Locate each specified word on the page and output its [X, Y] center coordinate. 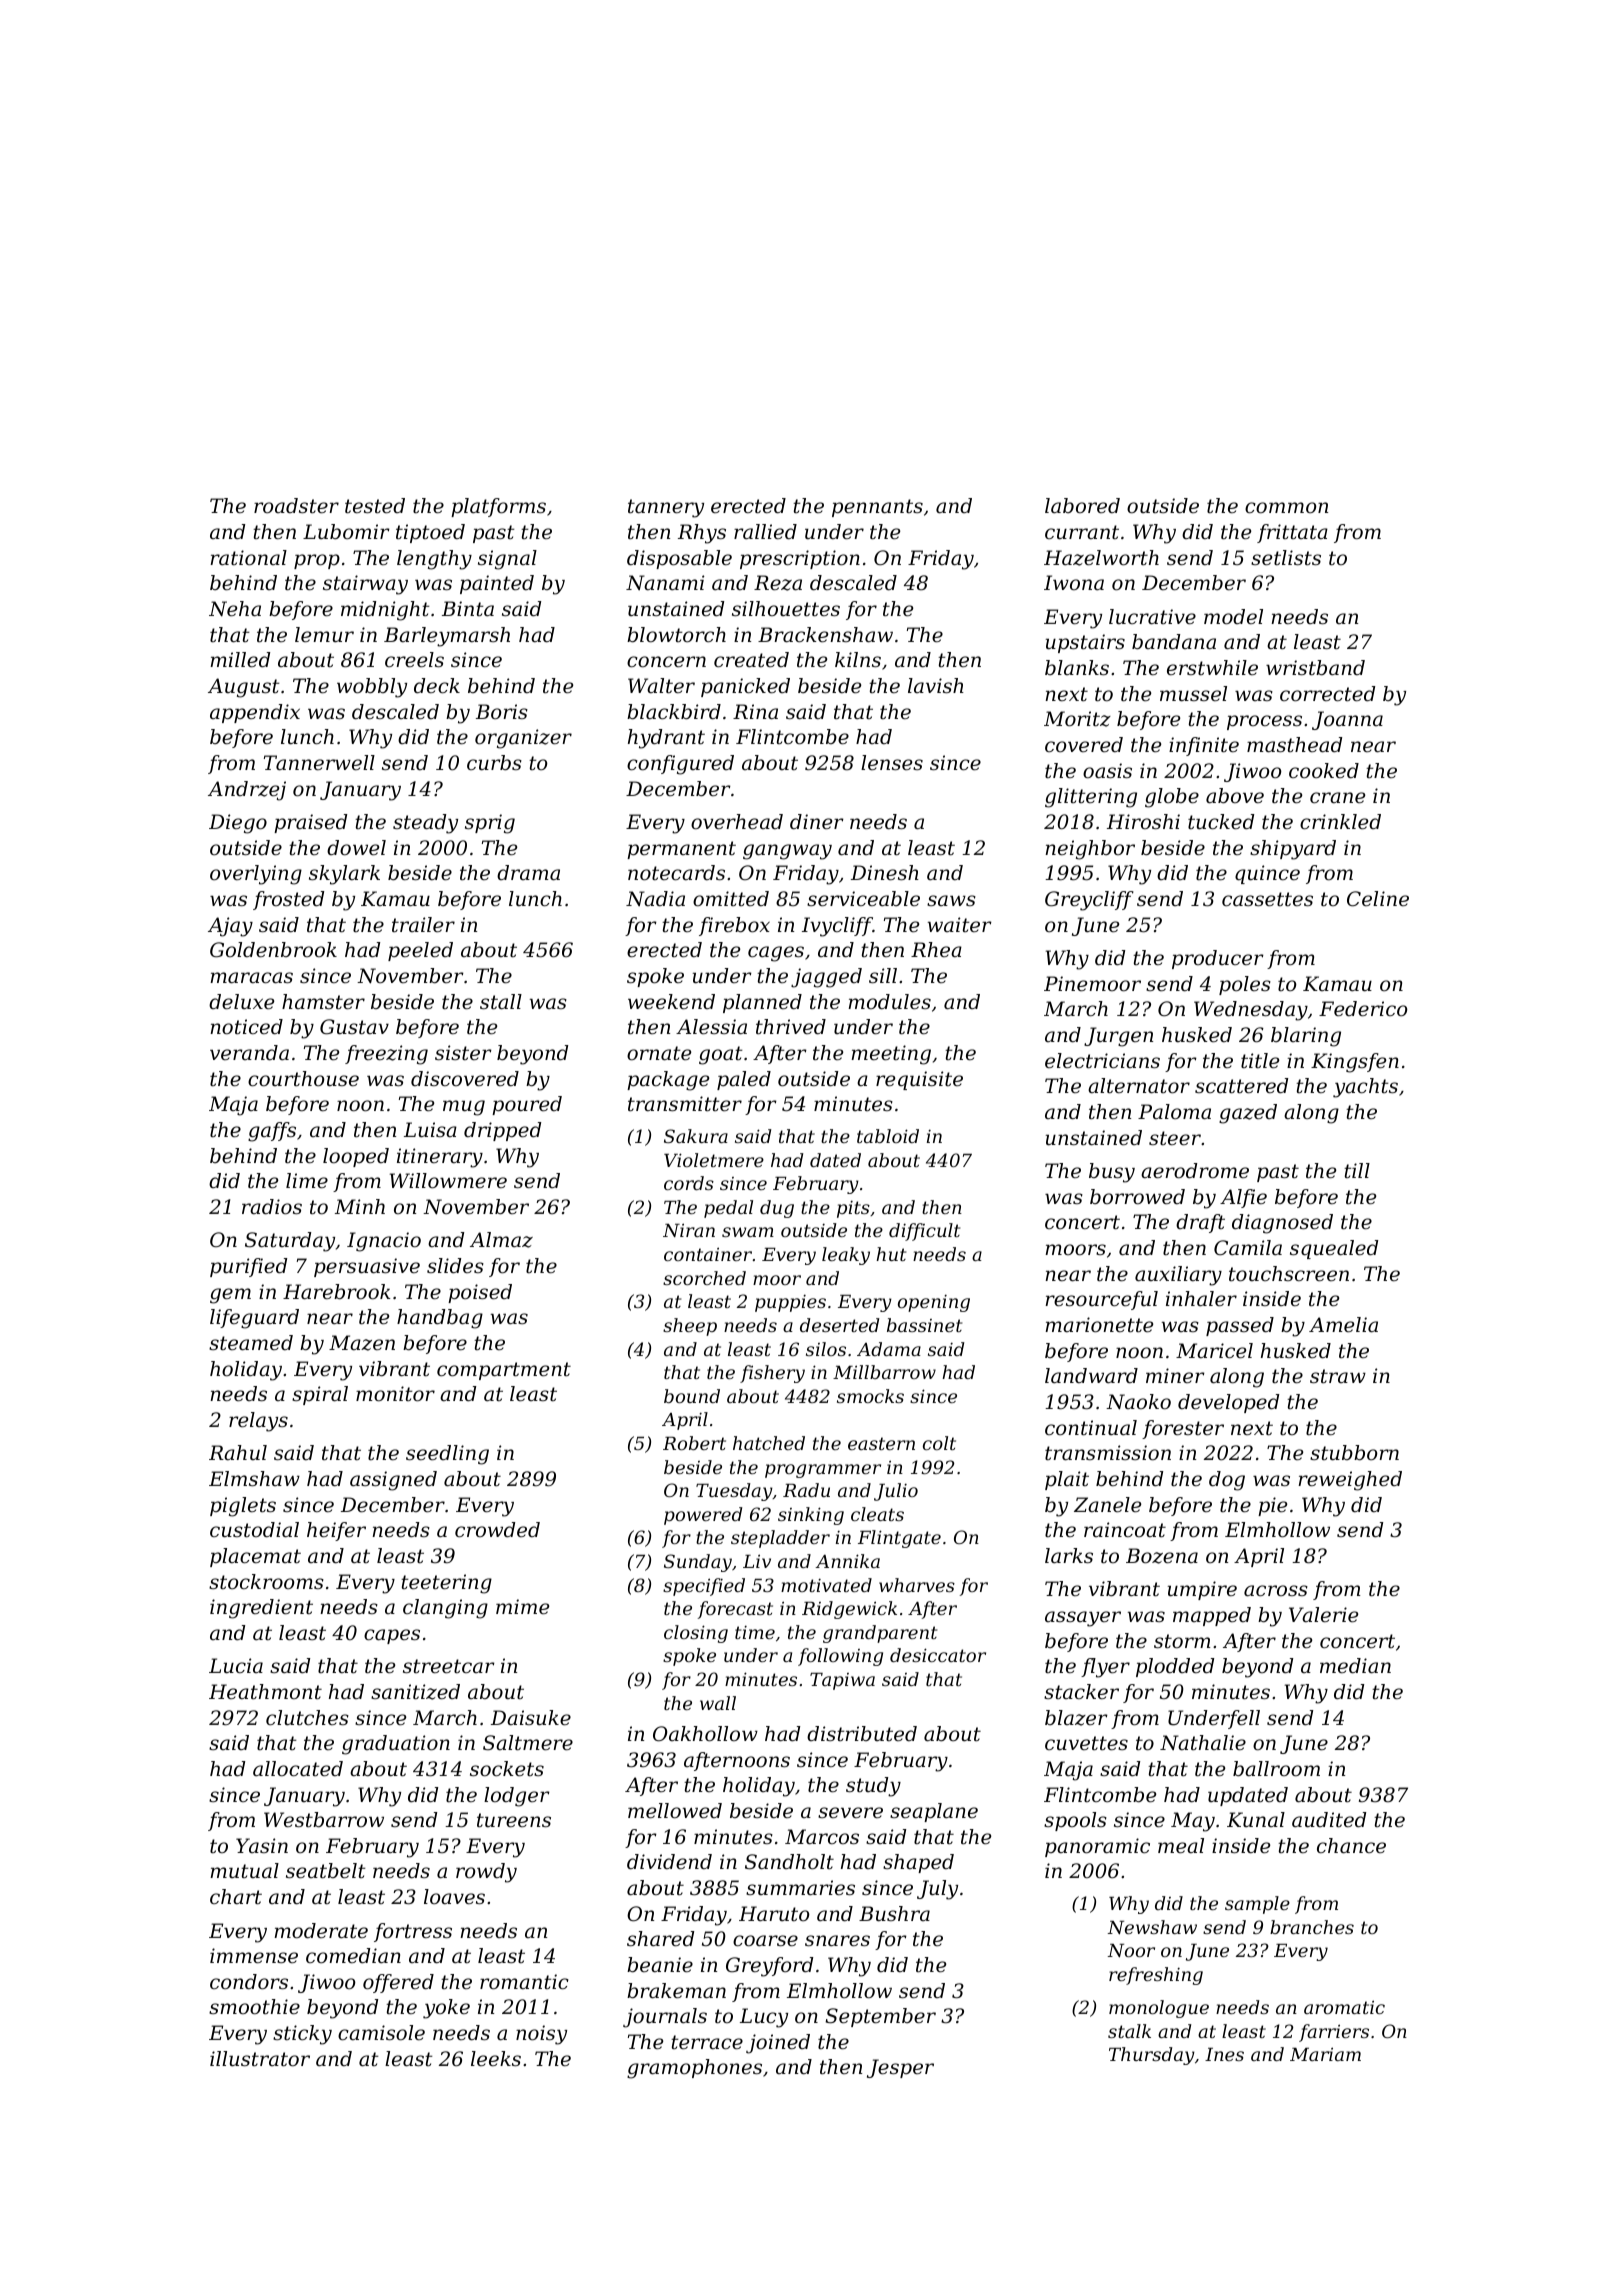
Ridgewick [849, 1610]
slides [455, 1266]
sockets [507, 1769]
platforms [498, 507]
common [1286, 508]
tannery [666, 508]
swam [748, 1232]
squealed [1334, 1249]
